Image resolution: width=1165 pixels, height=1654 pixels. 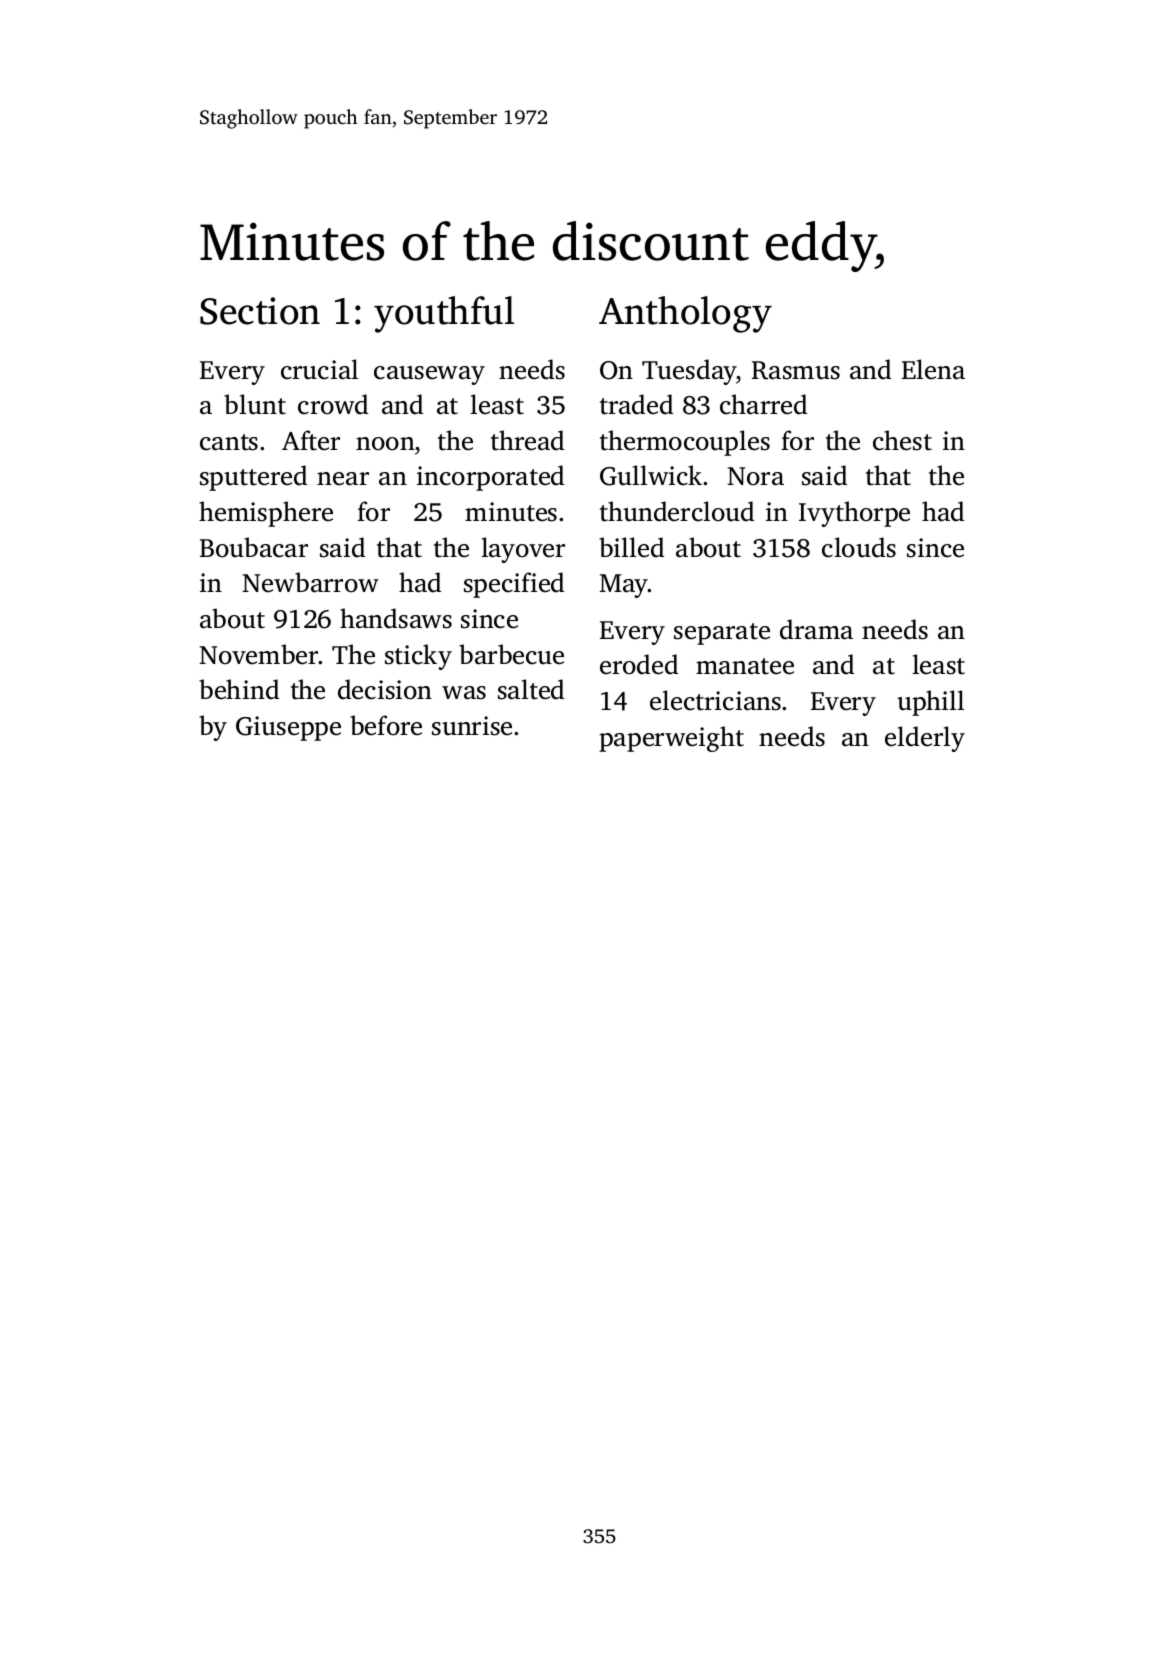 What do you see at coordinates (239, 689) in the page?
I see `behind` at bounding box center [239, 689].
